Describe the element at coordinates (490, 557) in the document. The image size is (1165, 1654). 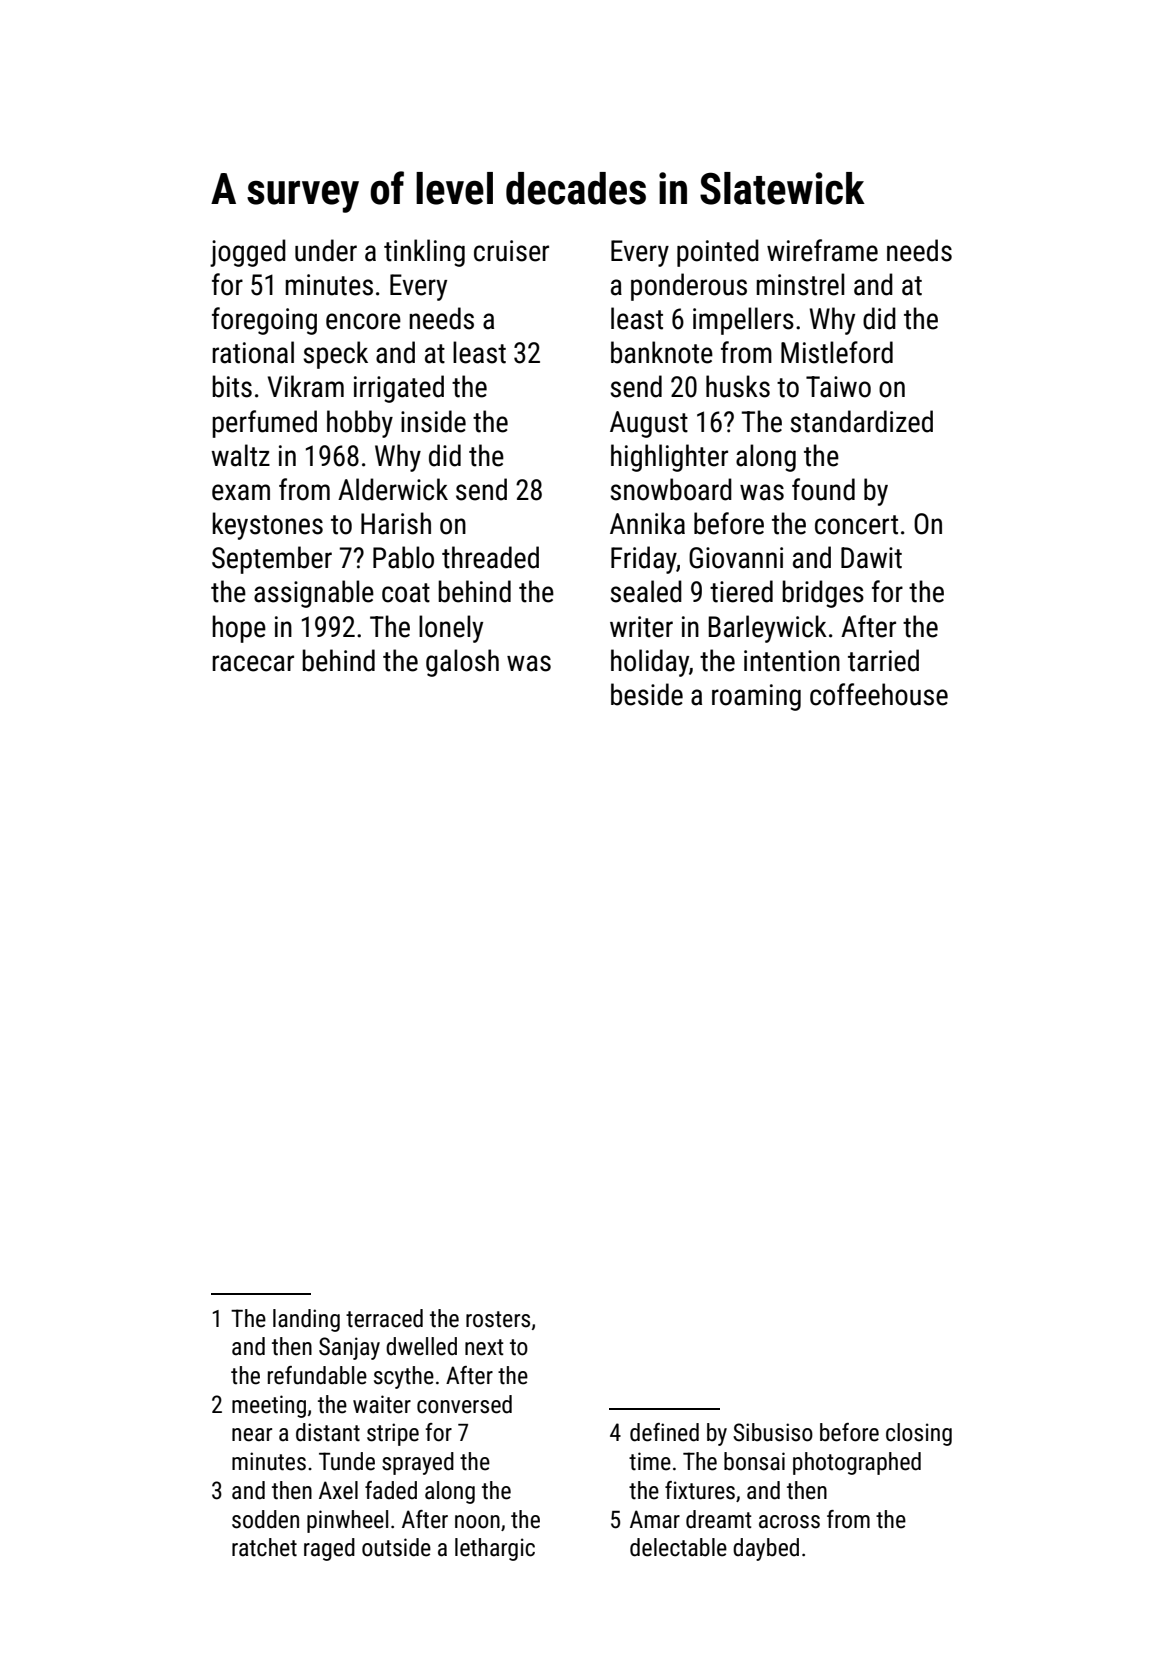
I see `threaded` at that location.
